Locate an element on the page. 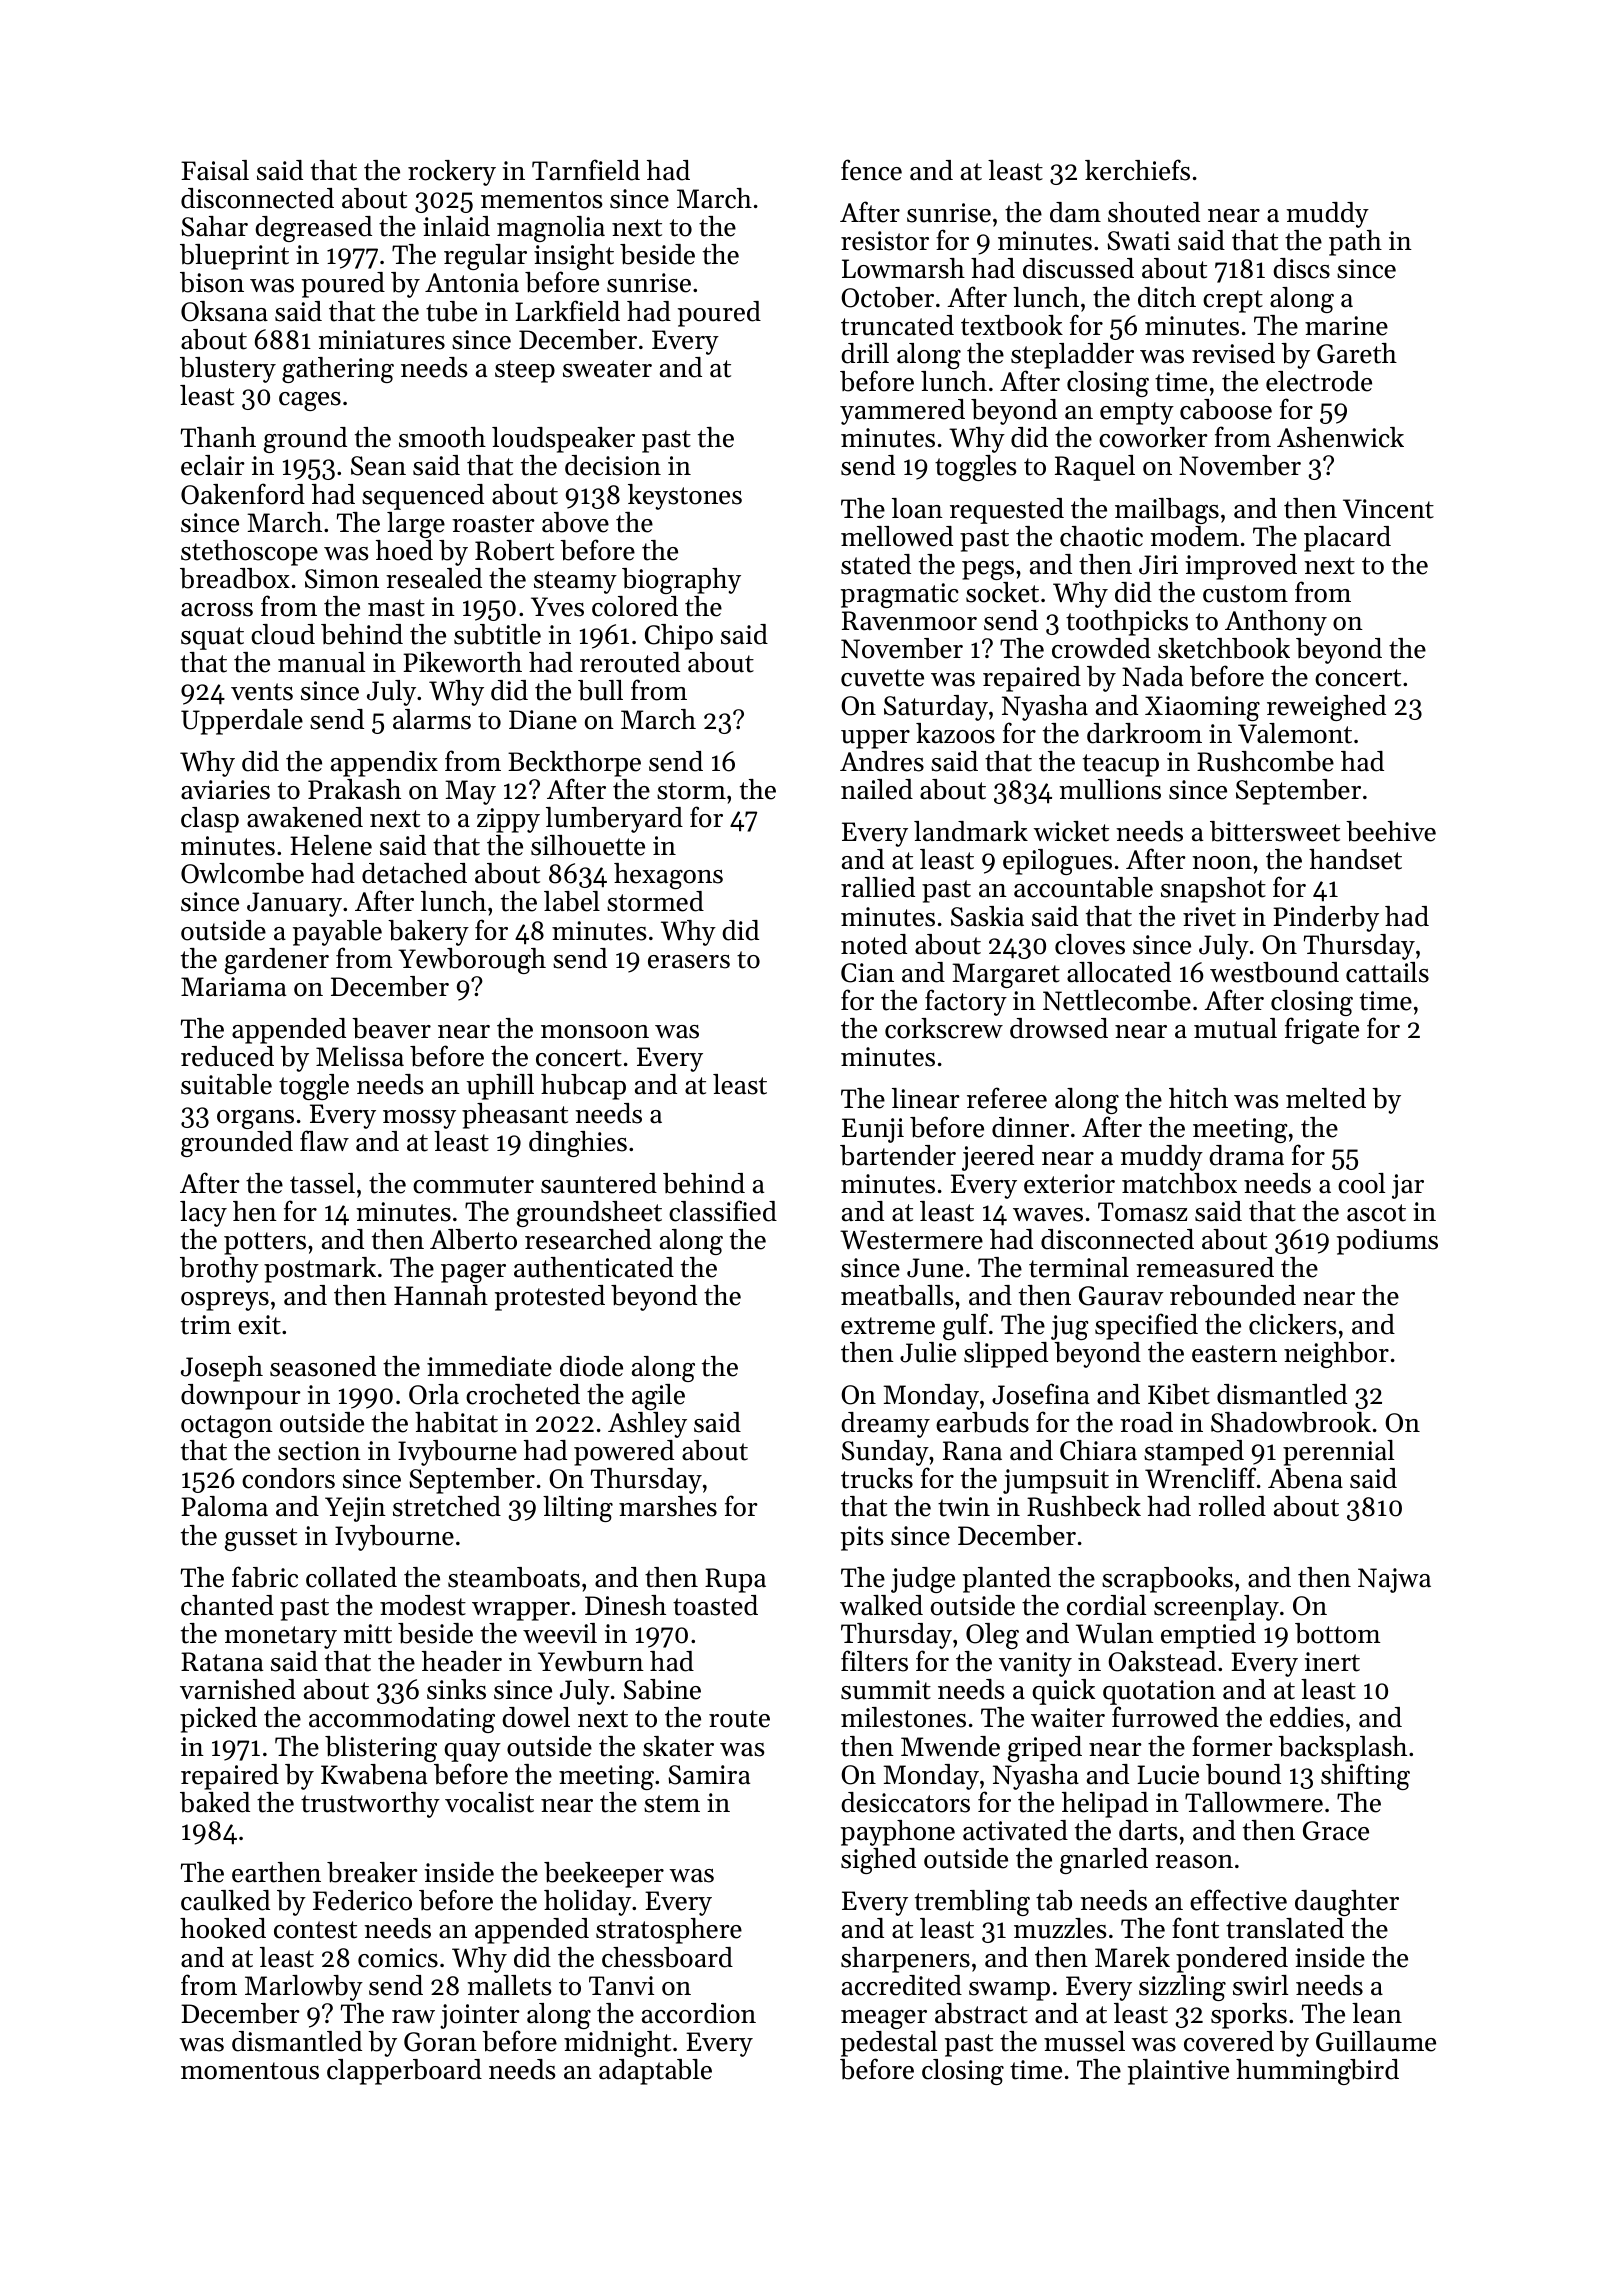 The image size is (1620, 2292). Ashenwick is located at coordinates (1340, 437).
